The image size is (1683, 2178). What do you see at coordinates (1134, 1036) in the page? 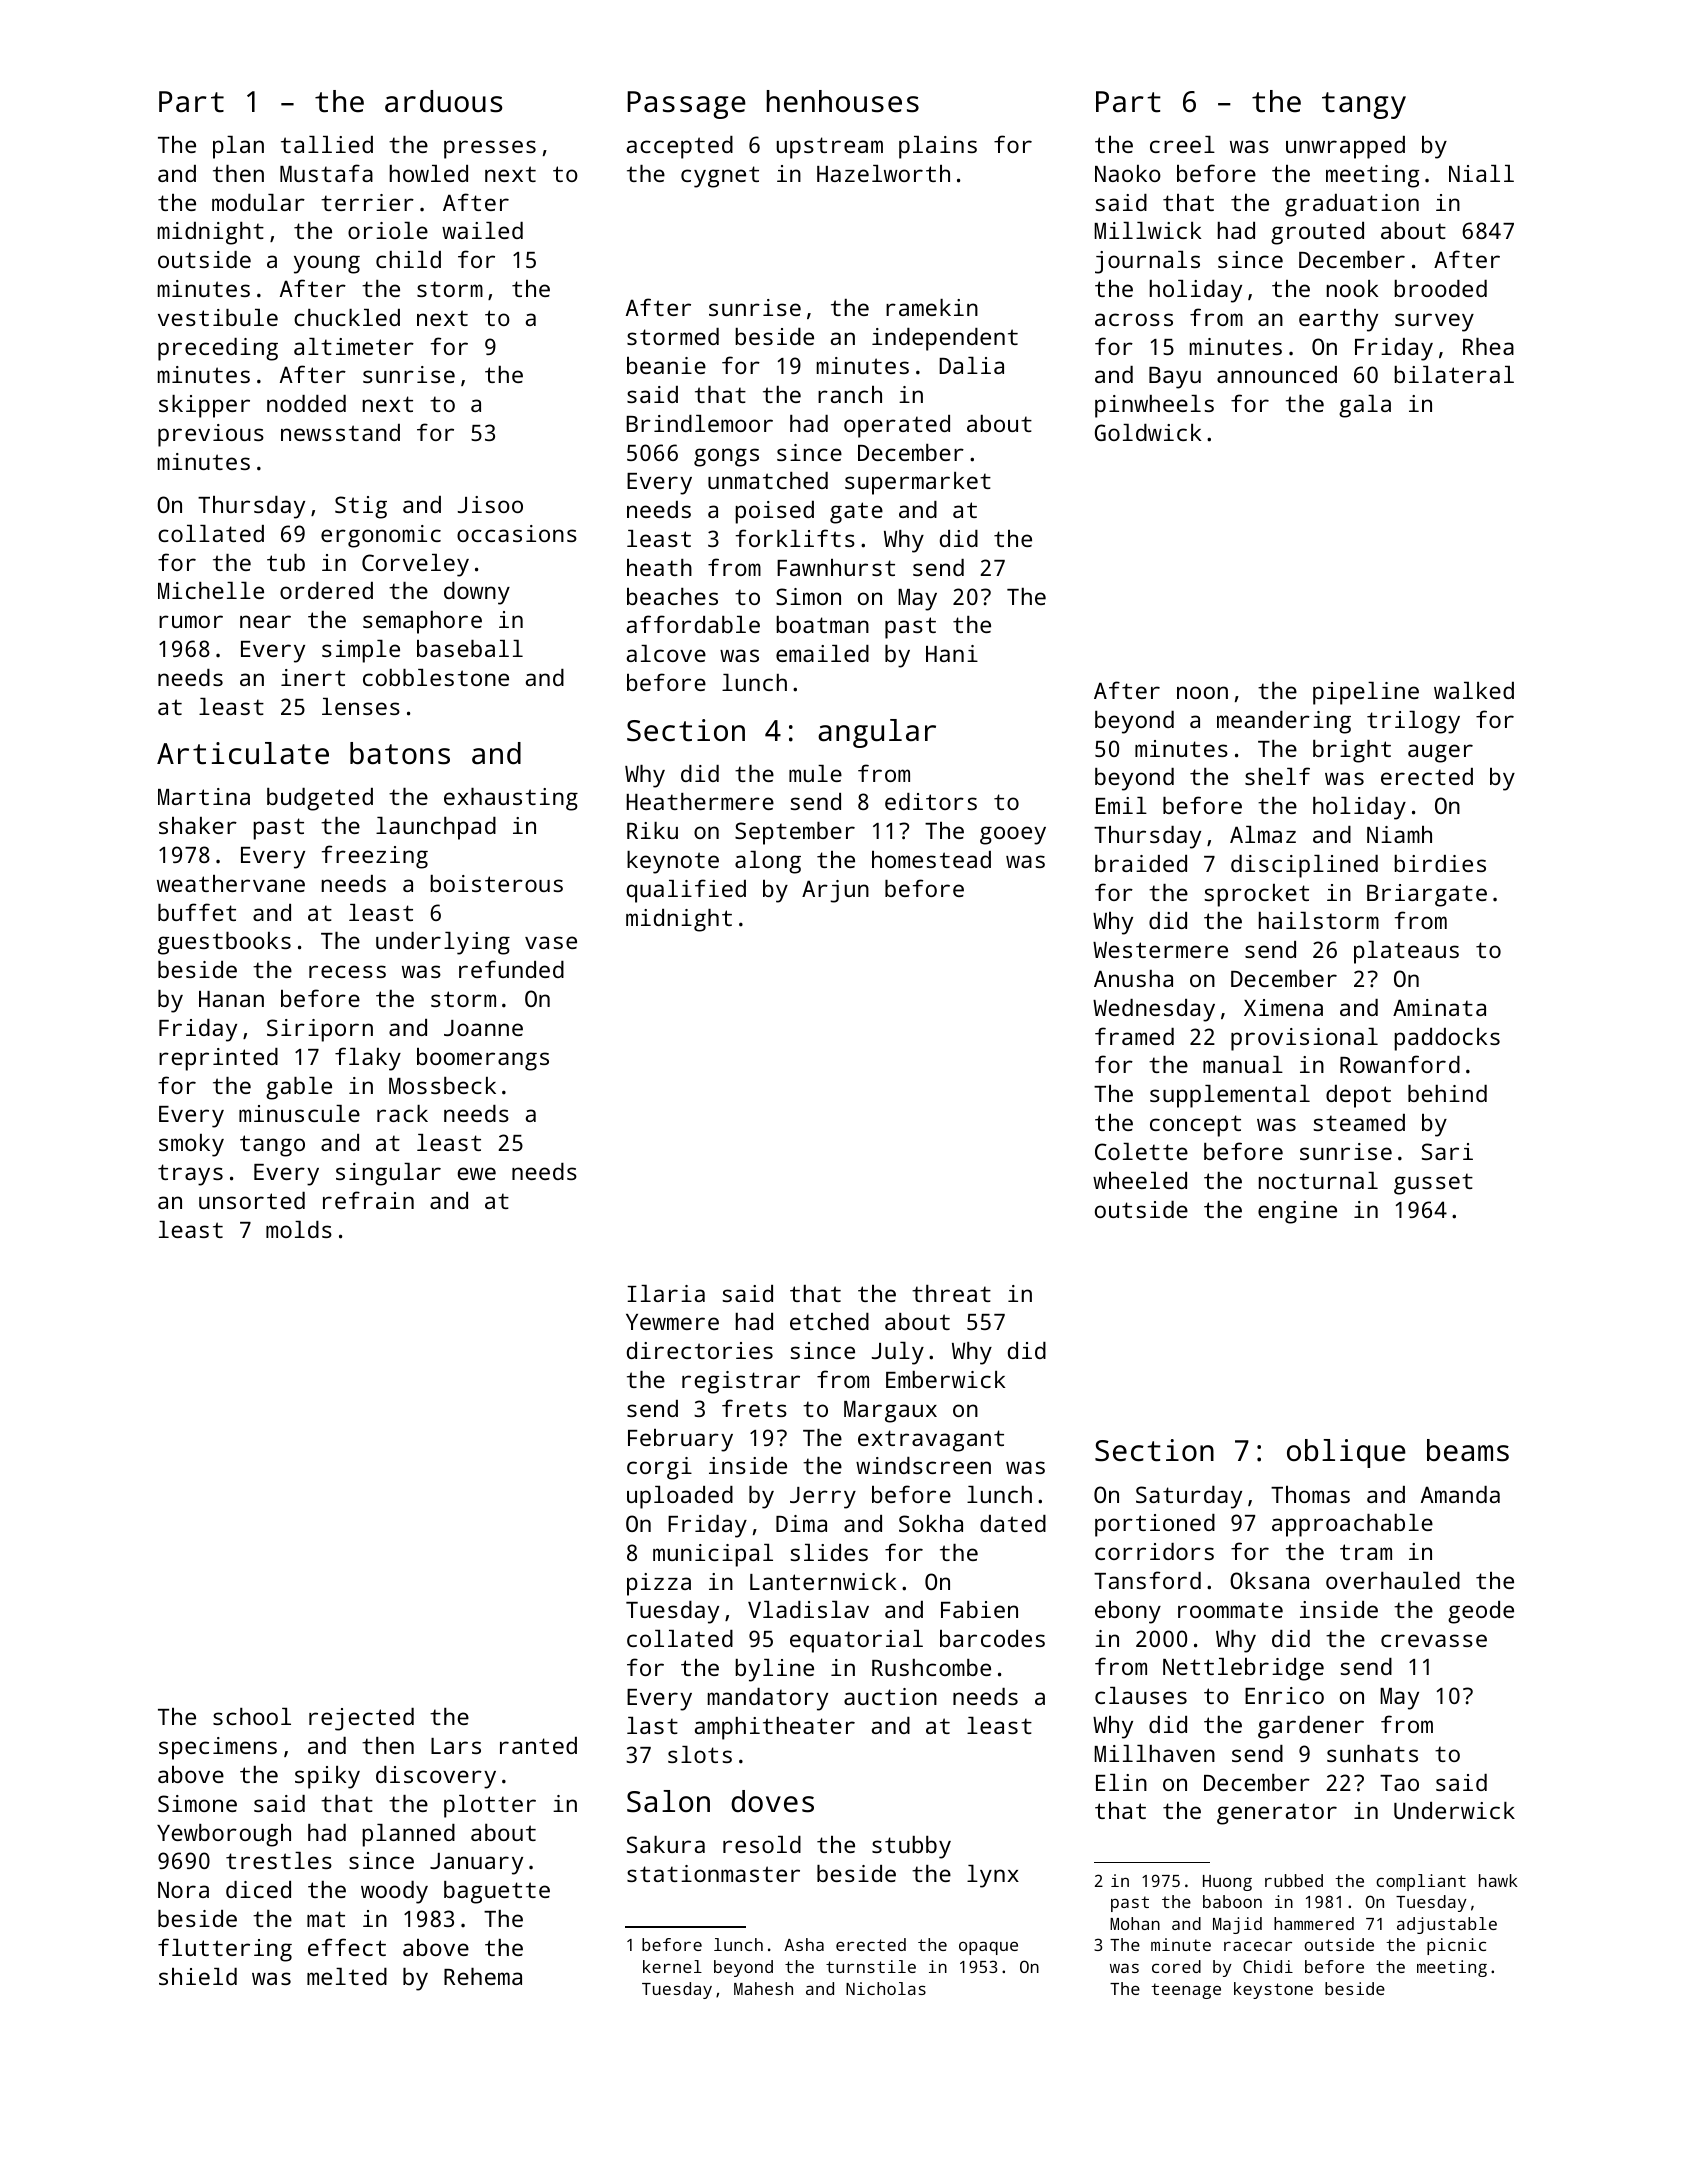
I see `framed` at bounding box center [1134, 1036].
